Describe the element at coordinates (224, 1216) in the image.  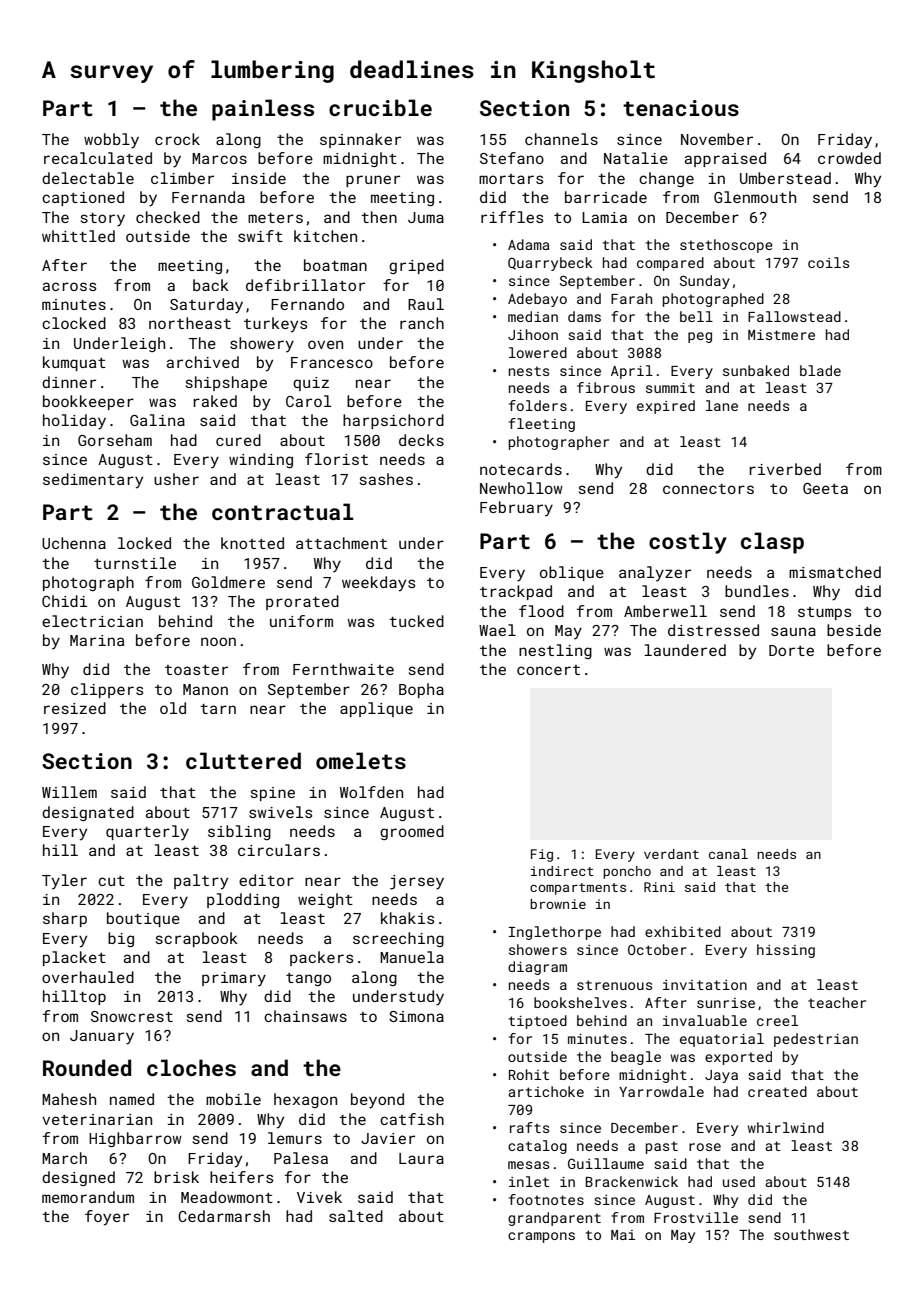
I see `Cedarmarsh` at that location.
